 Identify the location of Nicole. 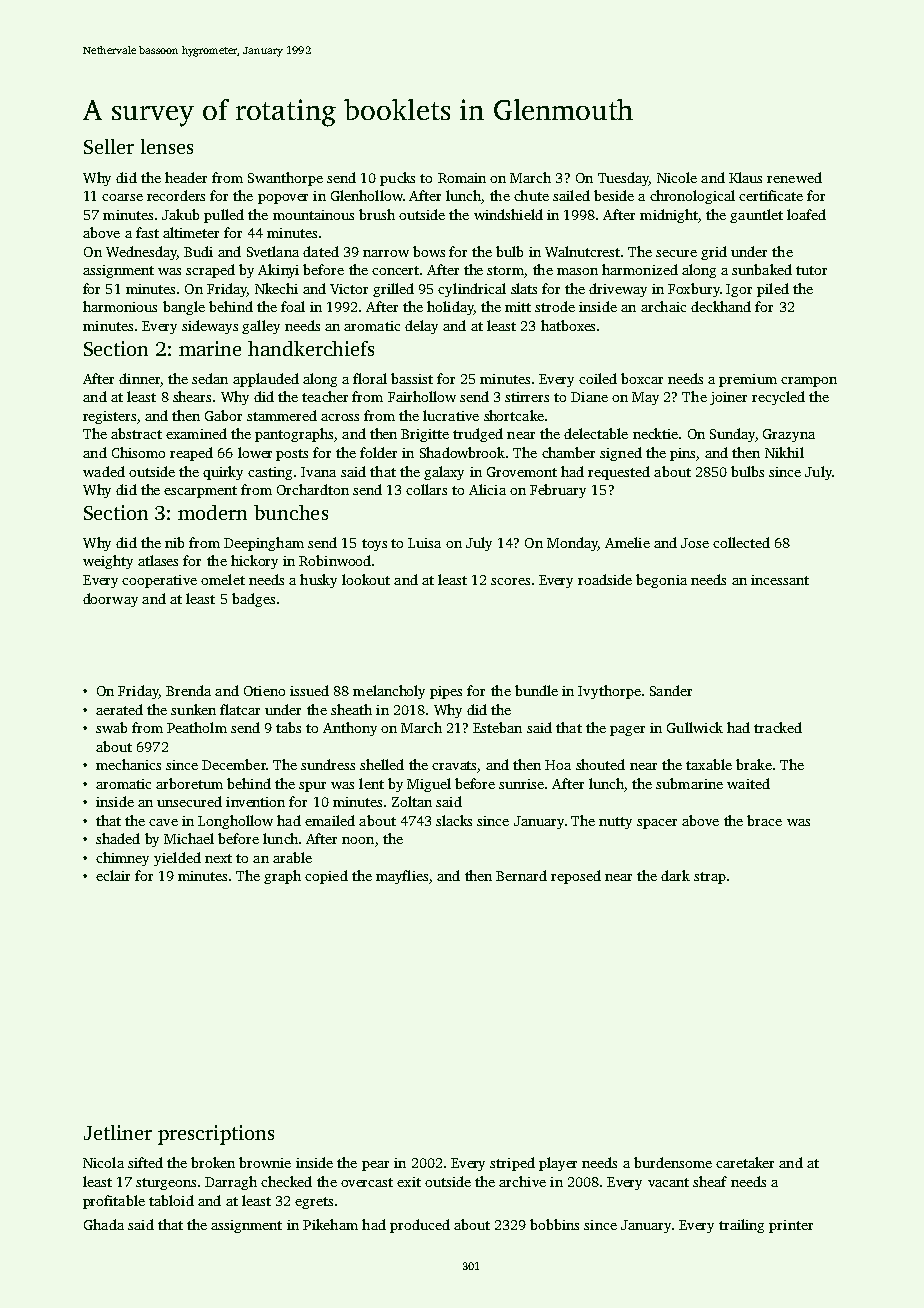
(677, 177).
